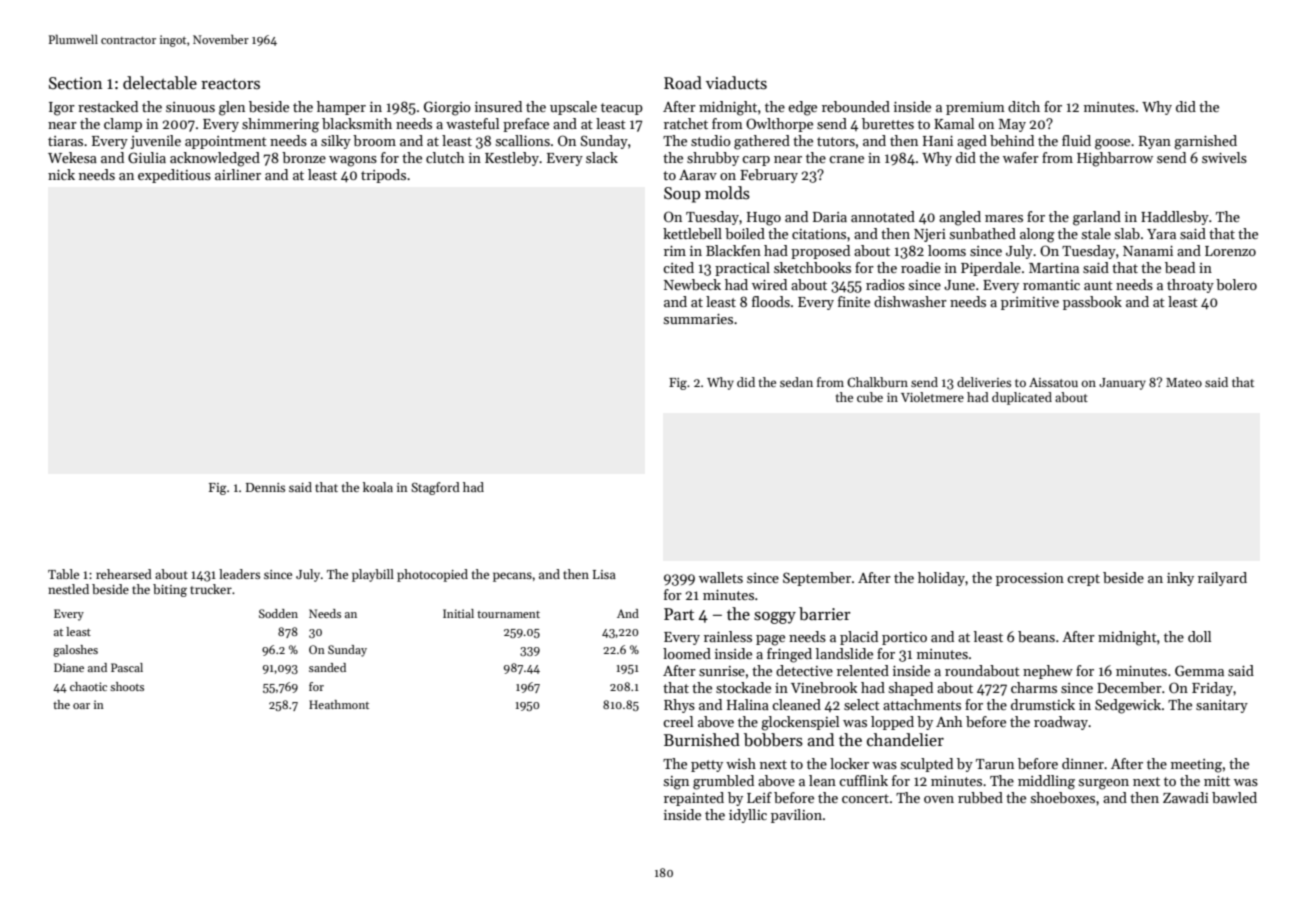 The height and width of the screenshot is (924, 1308). I want to click on Heathmont, so click(339, 704).
